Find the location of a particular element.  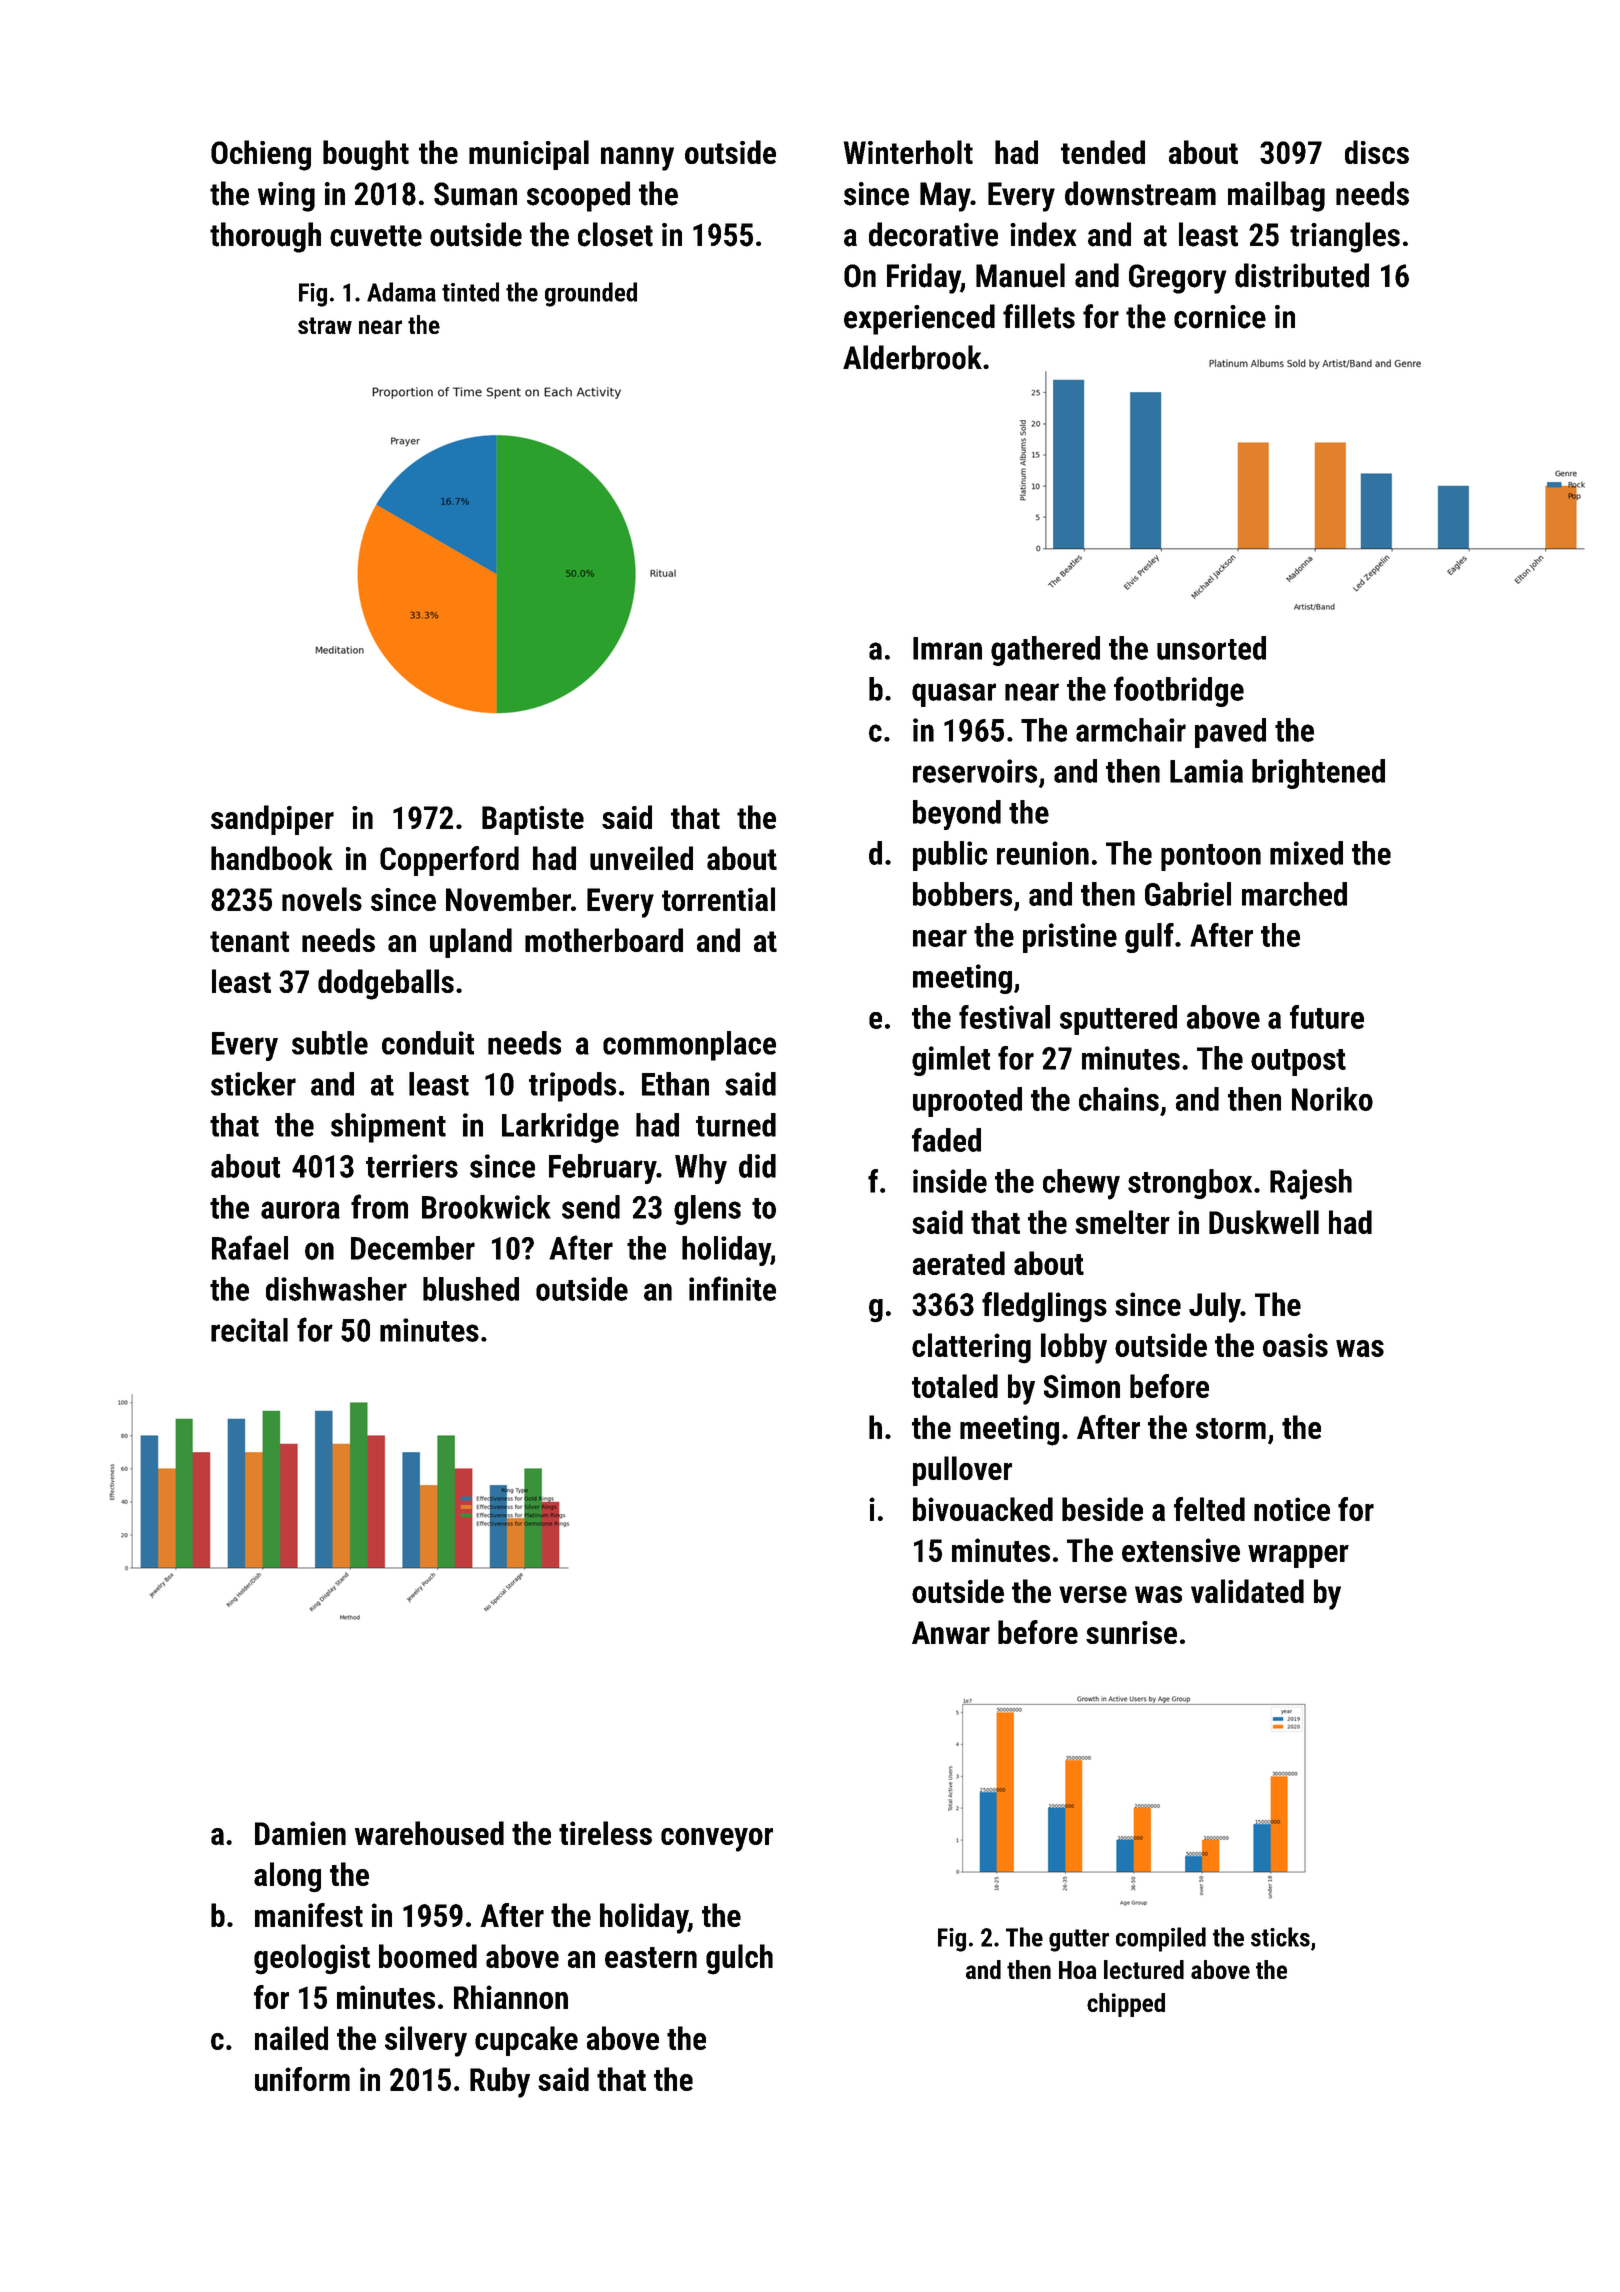

reservoirs is located at coordinates (975, 771).
